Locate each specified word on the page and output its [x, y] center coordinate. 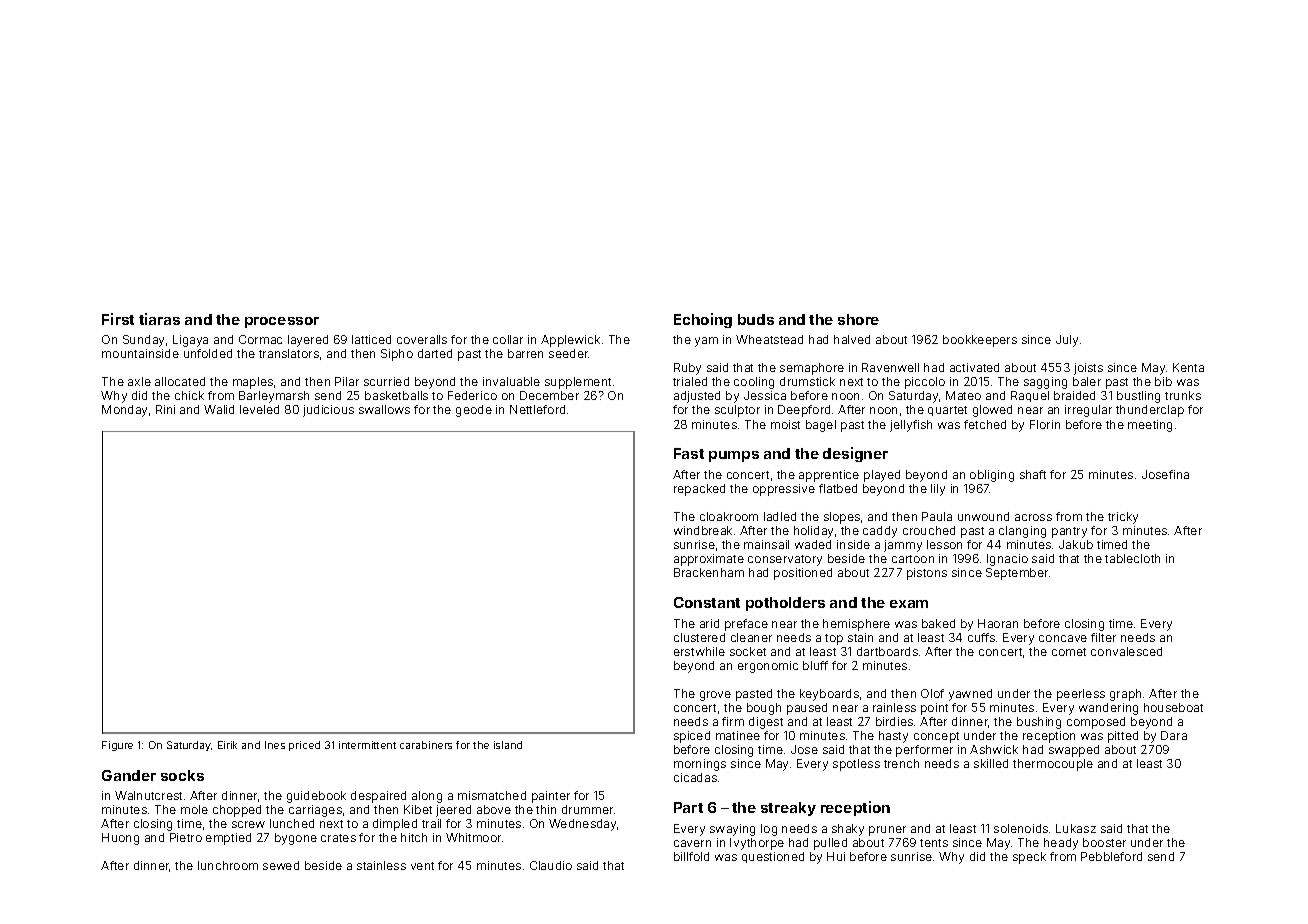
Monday [124, 411]
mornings [700, 765]
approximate [709, 560]
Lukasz [1076, 828]
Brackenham [709, 572]
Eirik [227, 745]
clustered [699, 637]
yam [706, 342]
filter [1103, 637]
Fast [689, 453]
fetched [985, 424]
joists [1088, 369]
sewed [281, 865]
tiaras [159, 319]
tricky [1123, 518]
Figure [117, 746]
